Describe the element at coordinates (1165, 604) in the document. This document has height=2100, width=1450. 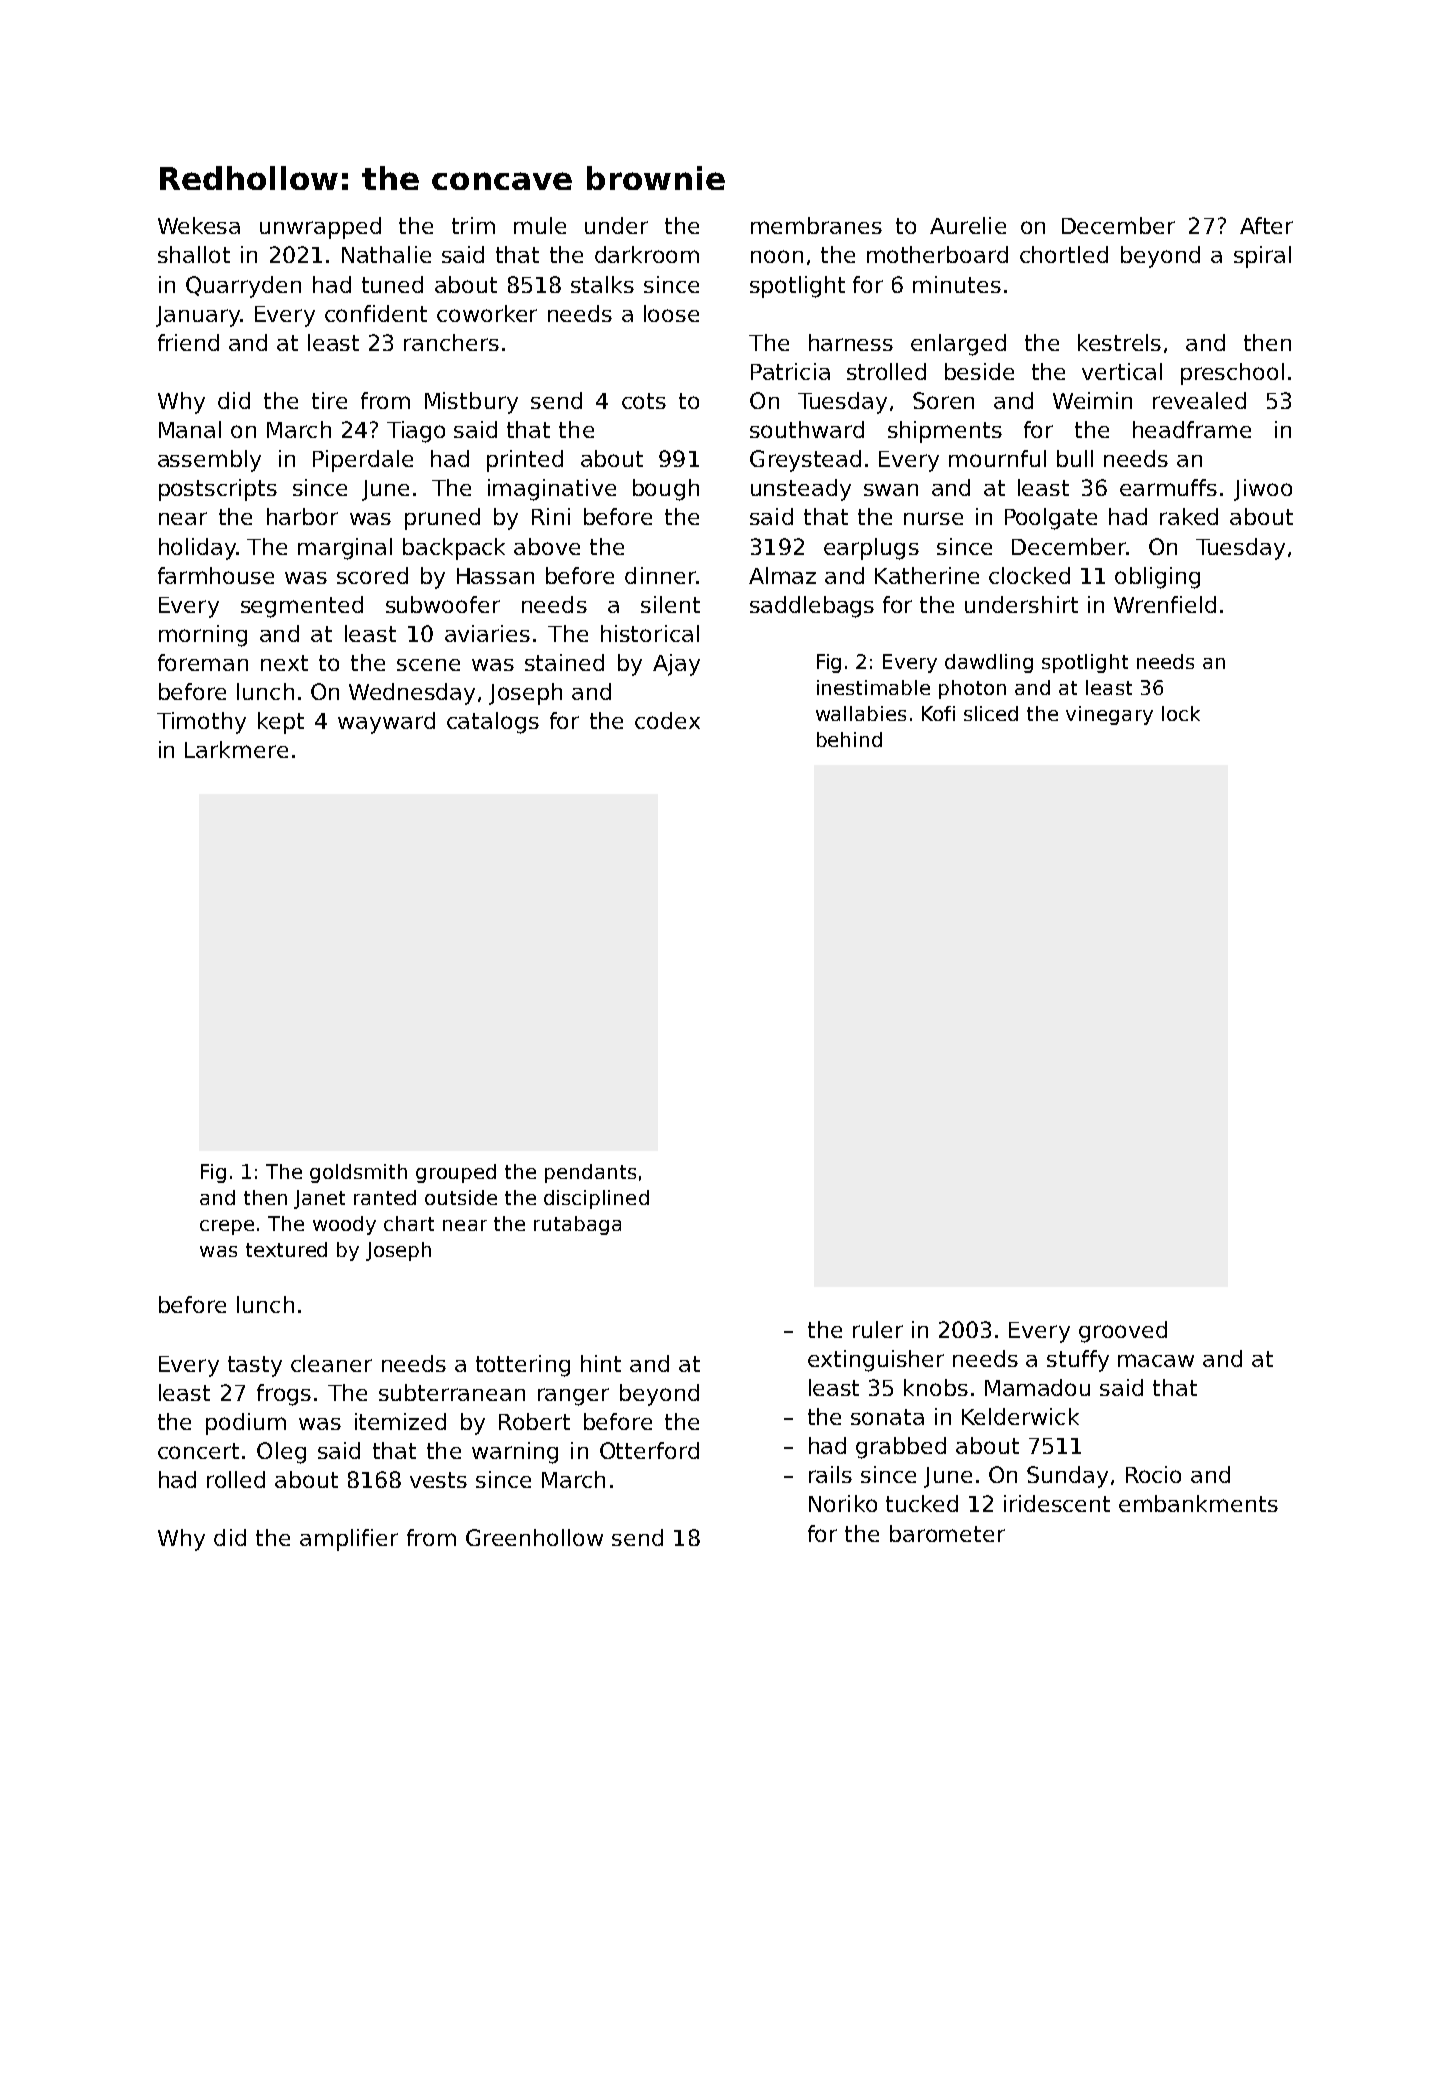
I see `Wrenfield` at that location.
